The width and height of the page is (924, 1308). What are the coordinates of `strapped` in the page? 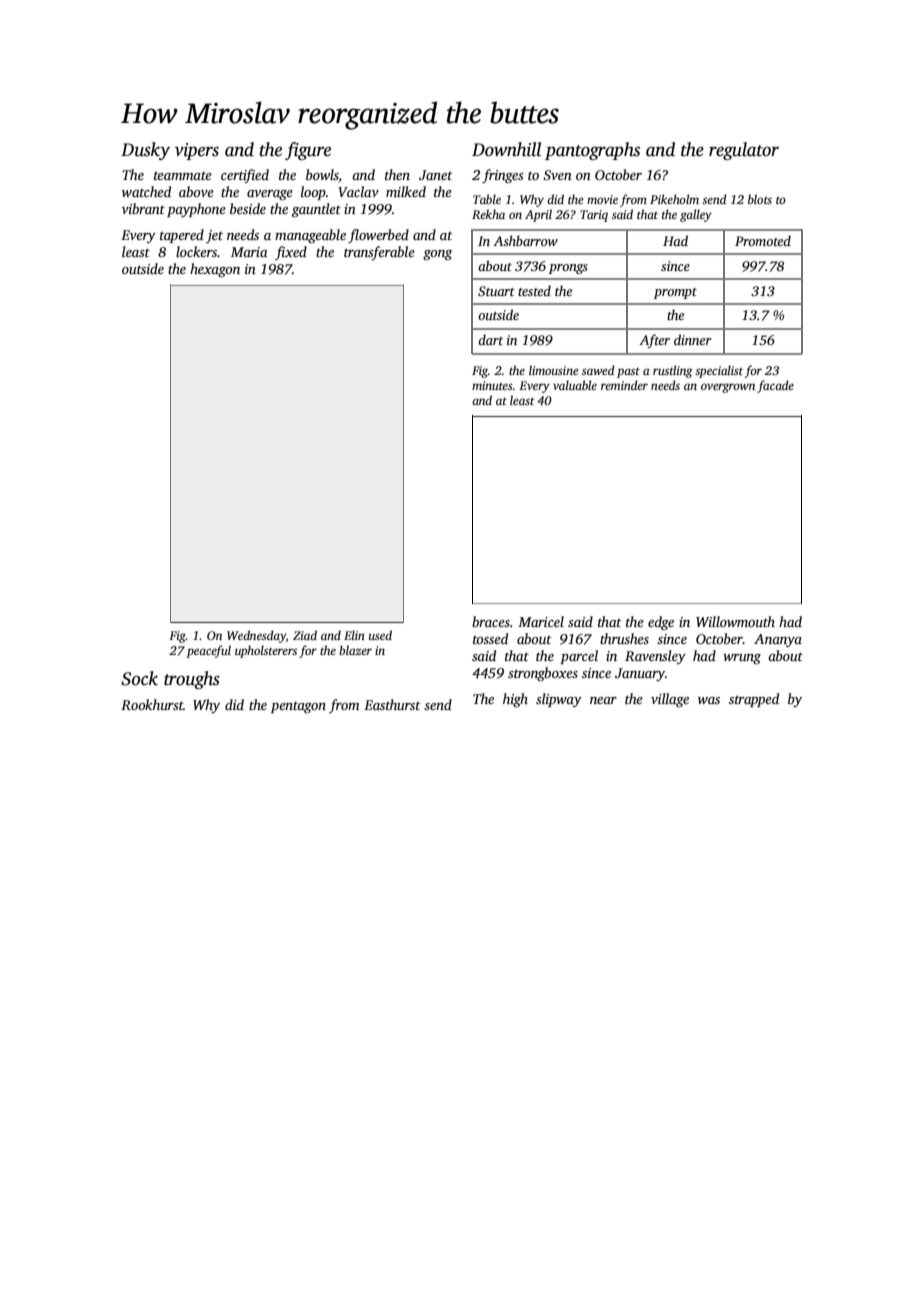 It's located at (754, 700).
